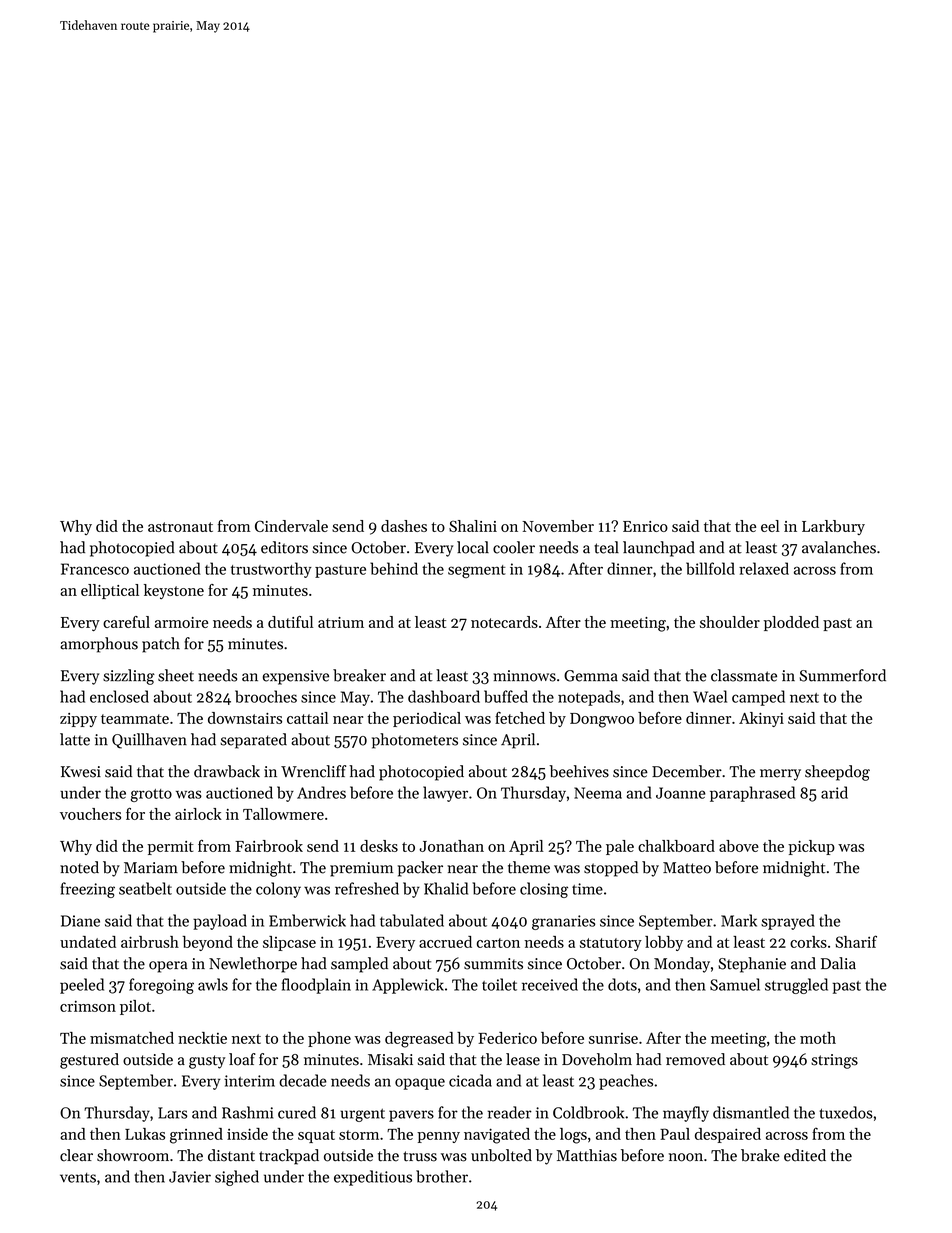 The width and height of the screenshot is (952, 1233). What do you see at coordinates (150, 942) in the screenshot?
I see `airbrush` at bounding box center [150, 942].
